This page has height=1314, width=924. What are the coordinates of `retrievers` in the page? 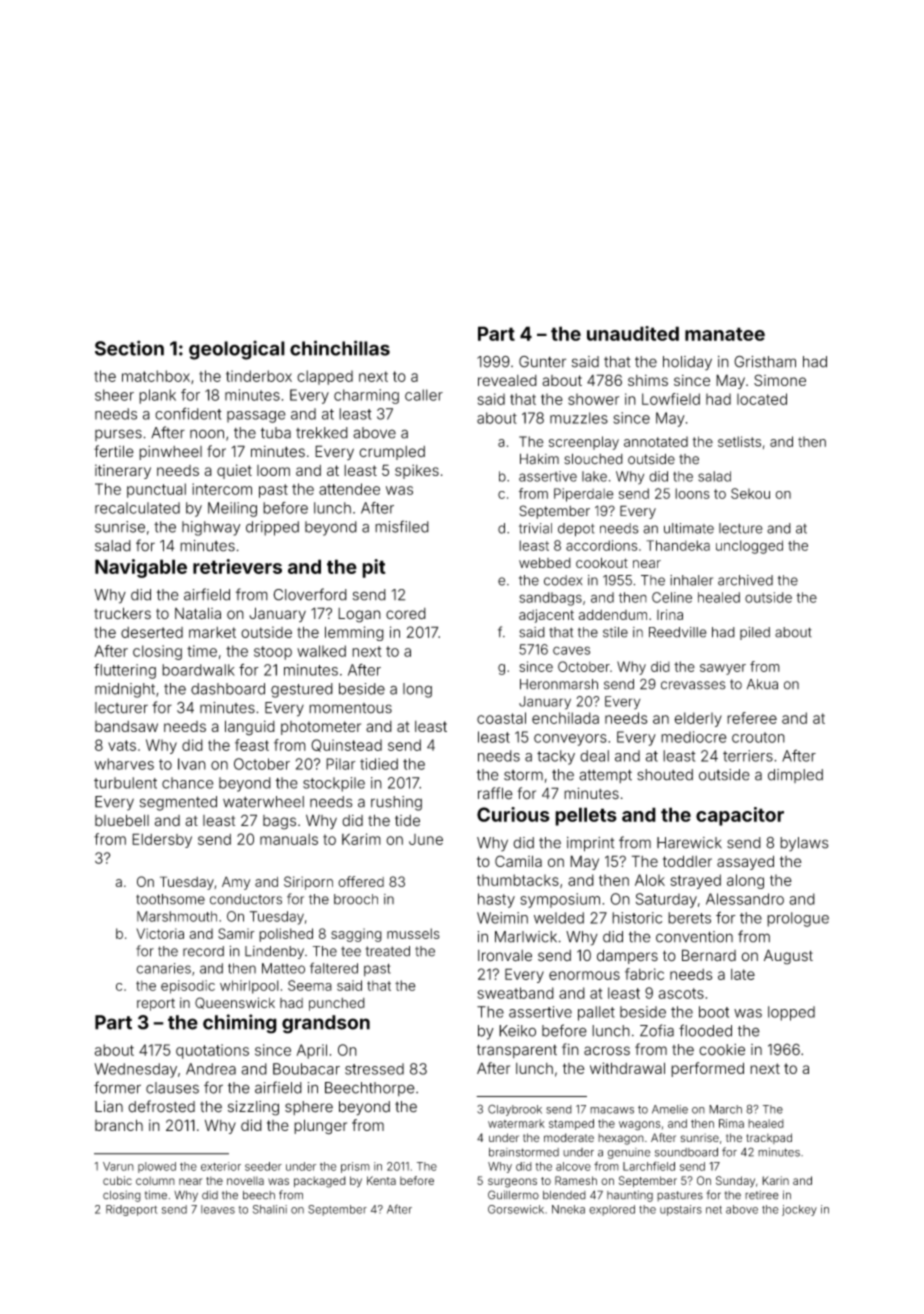 It's located at (237, 566).
